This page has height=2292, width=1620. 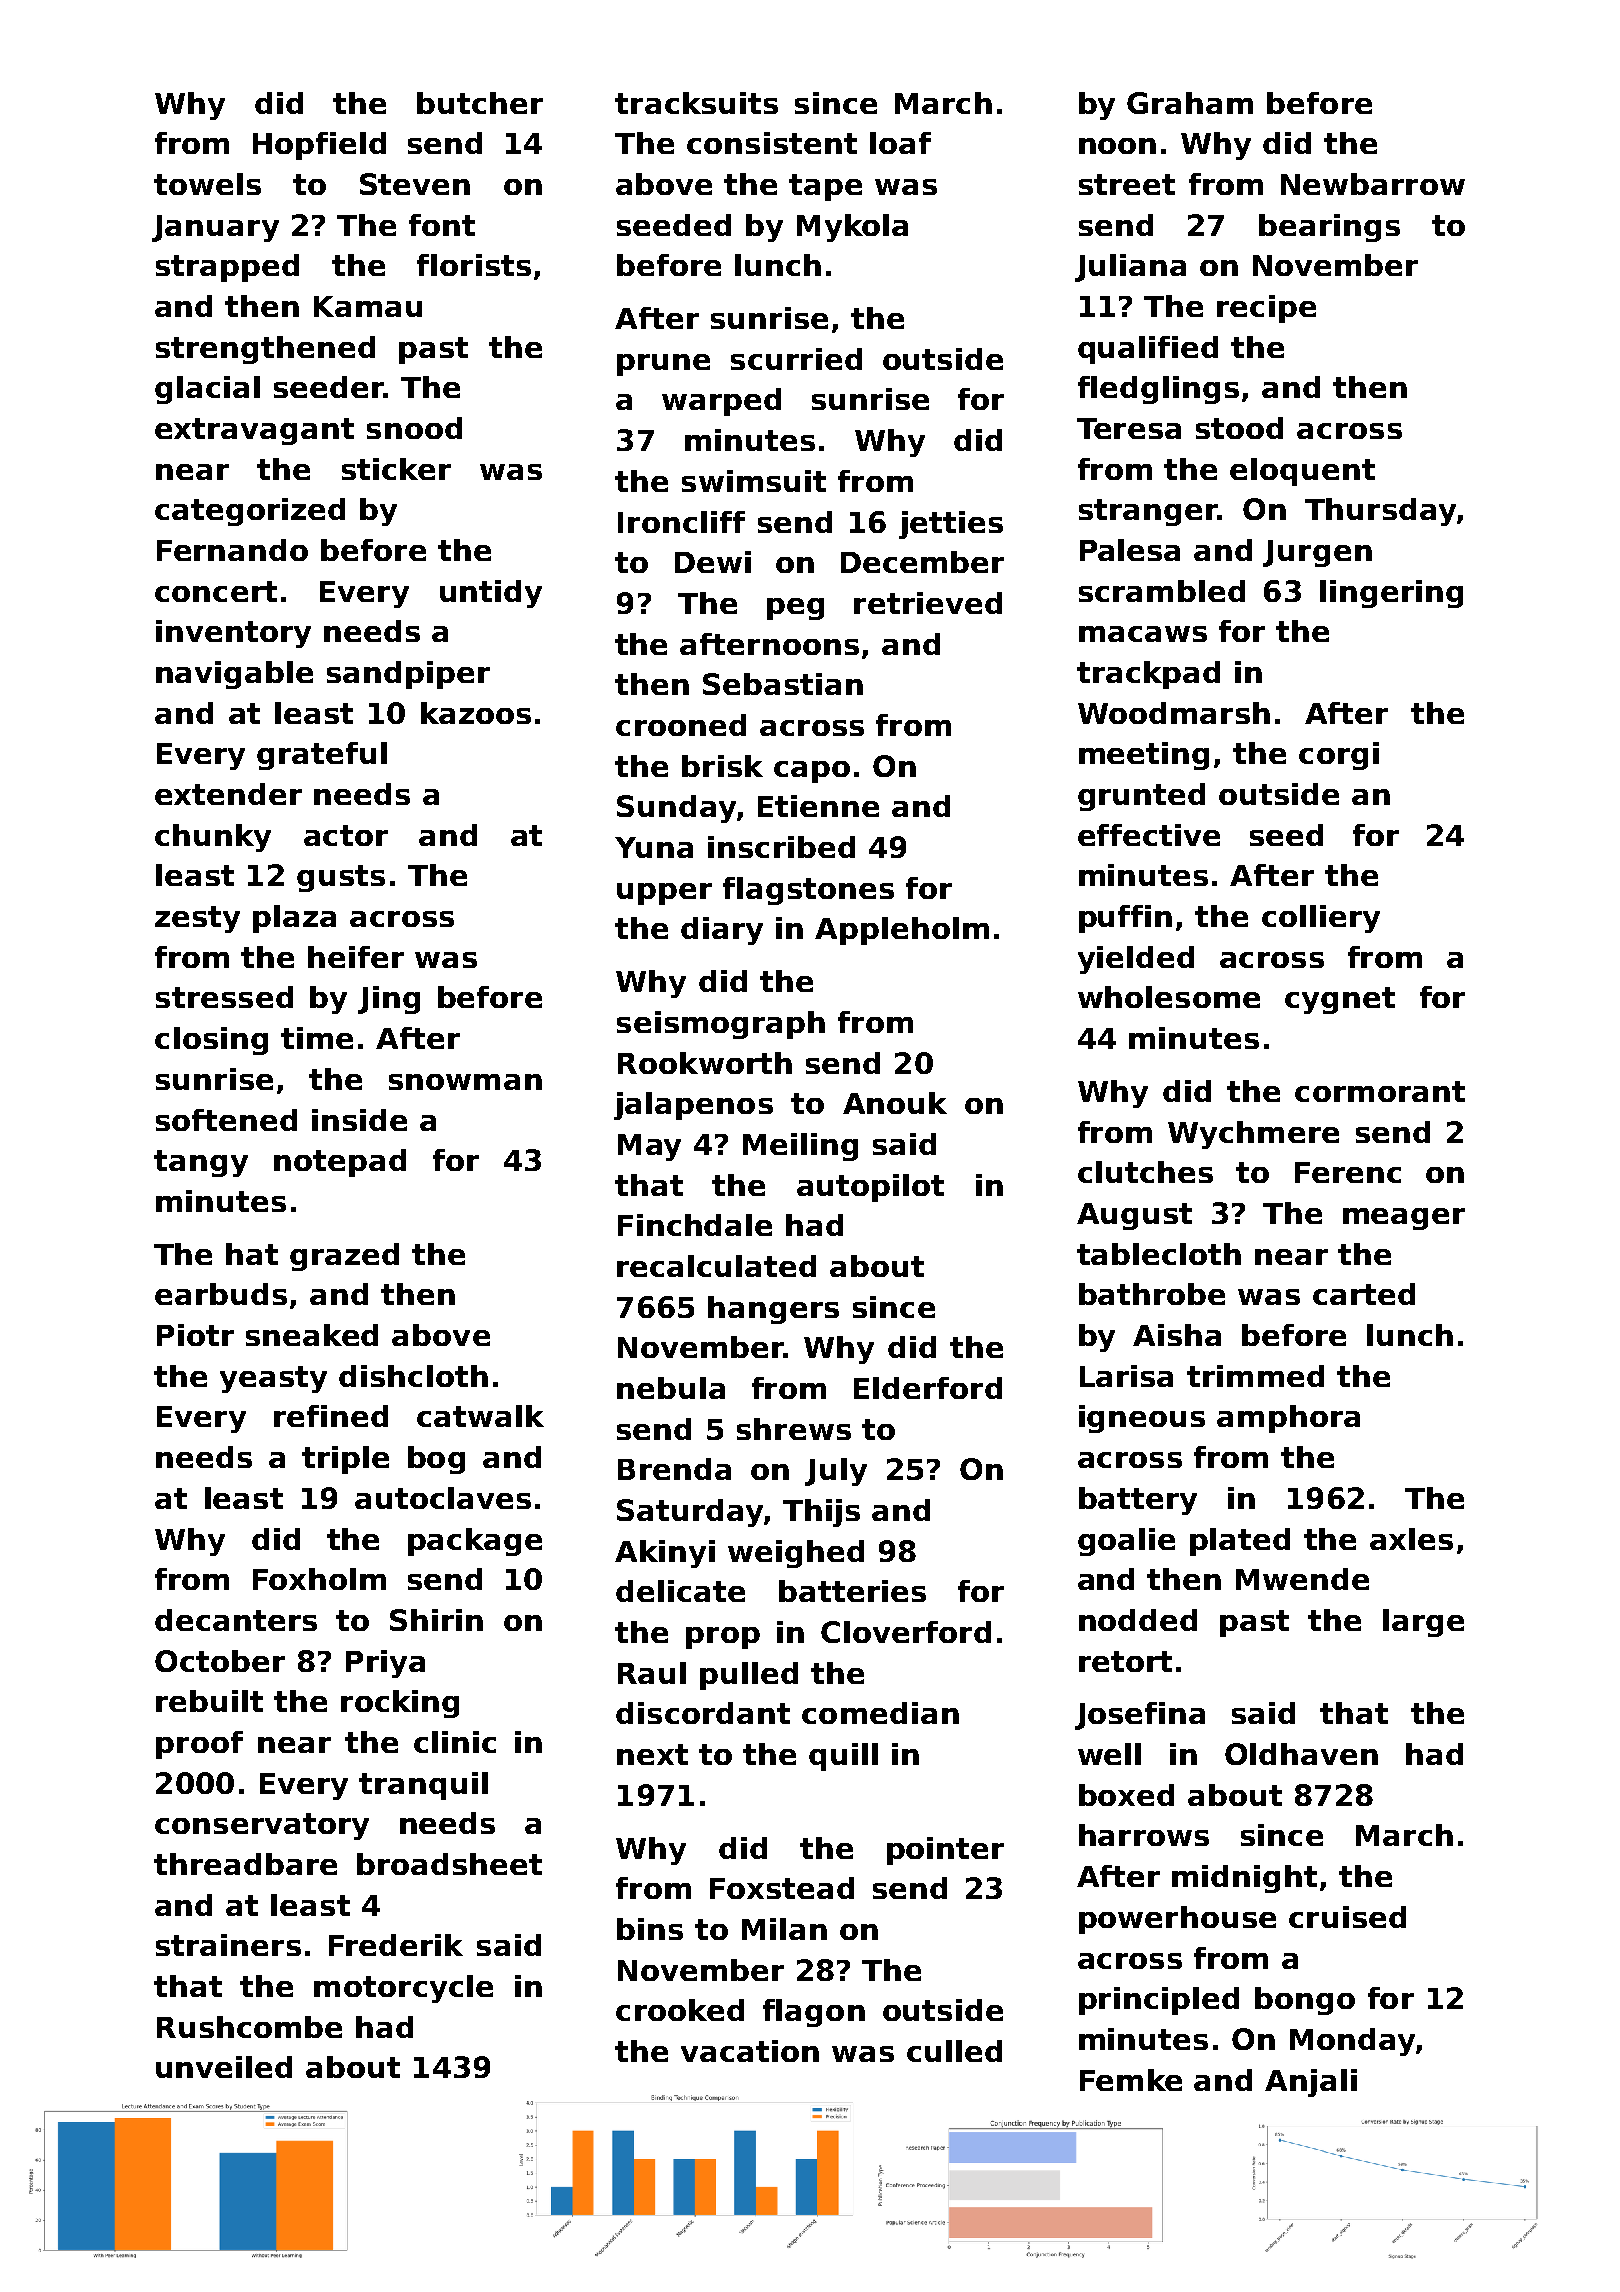 I want to click on cruised, so click(x=1347, y=1917).
